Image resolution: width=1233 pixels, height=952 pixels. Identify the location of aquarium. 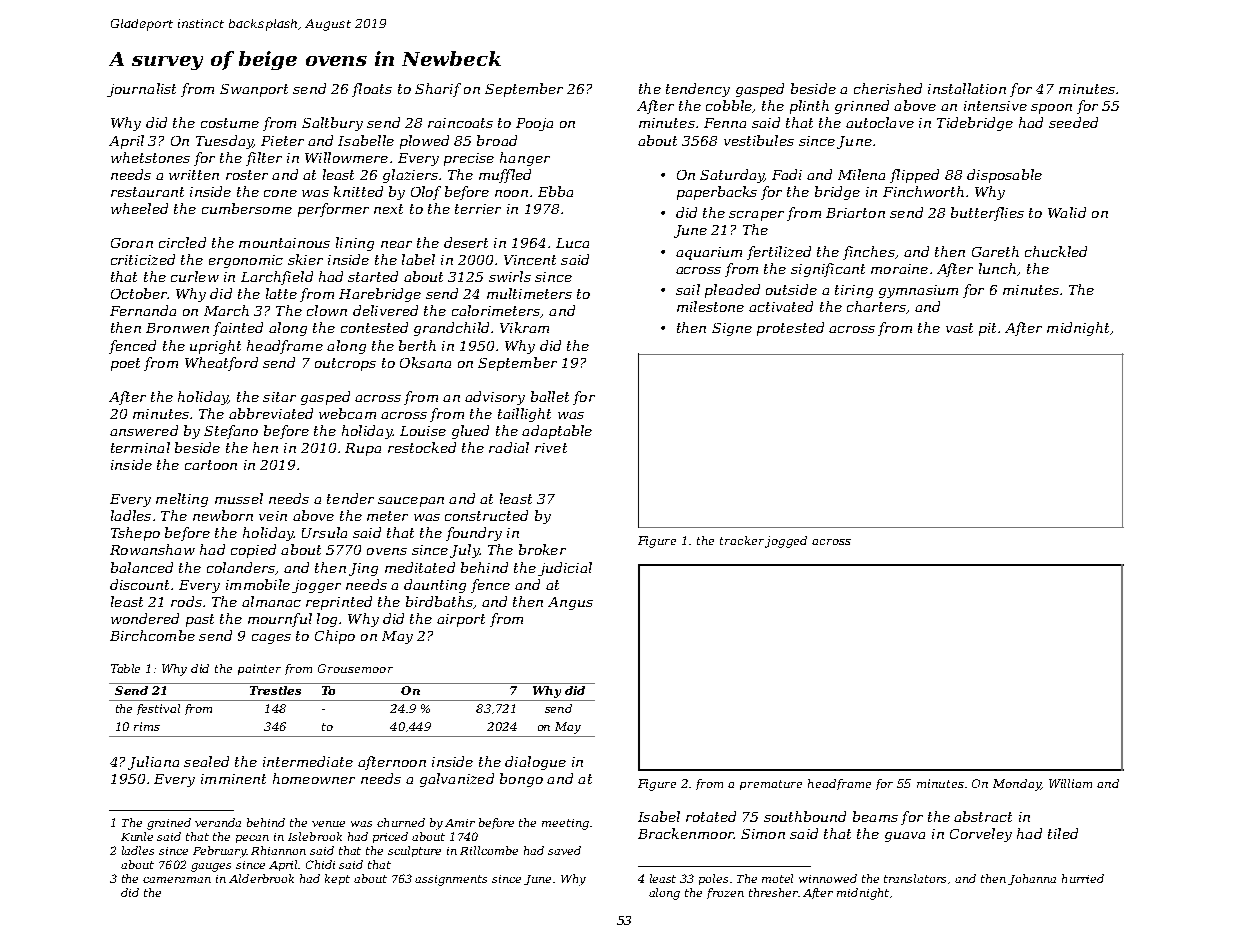
(709, 253).
